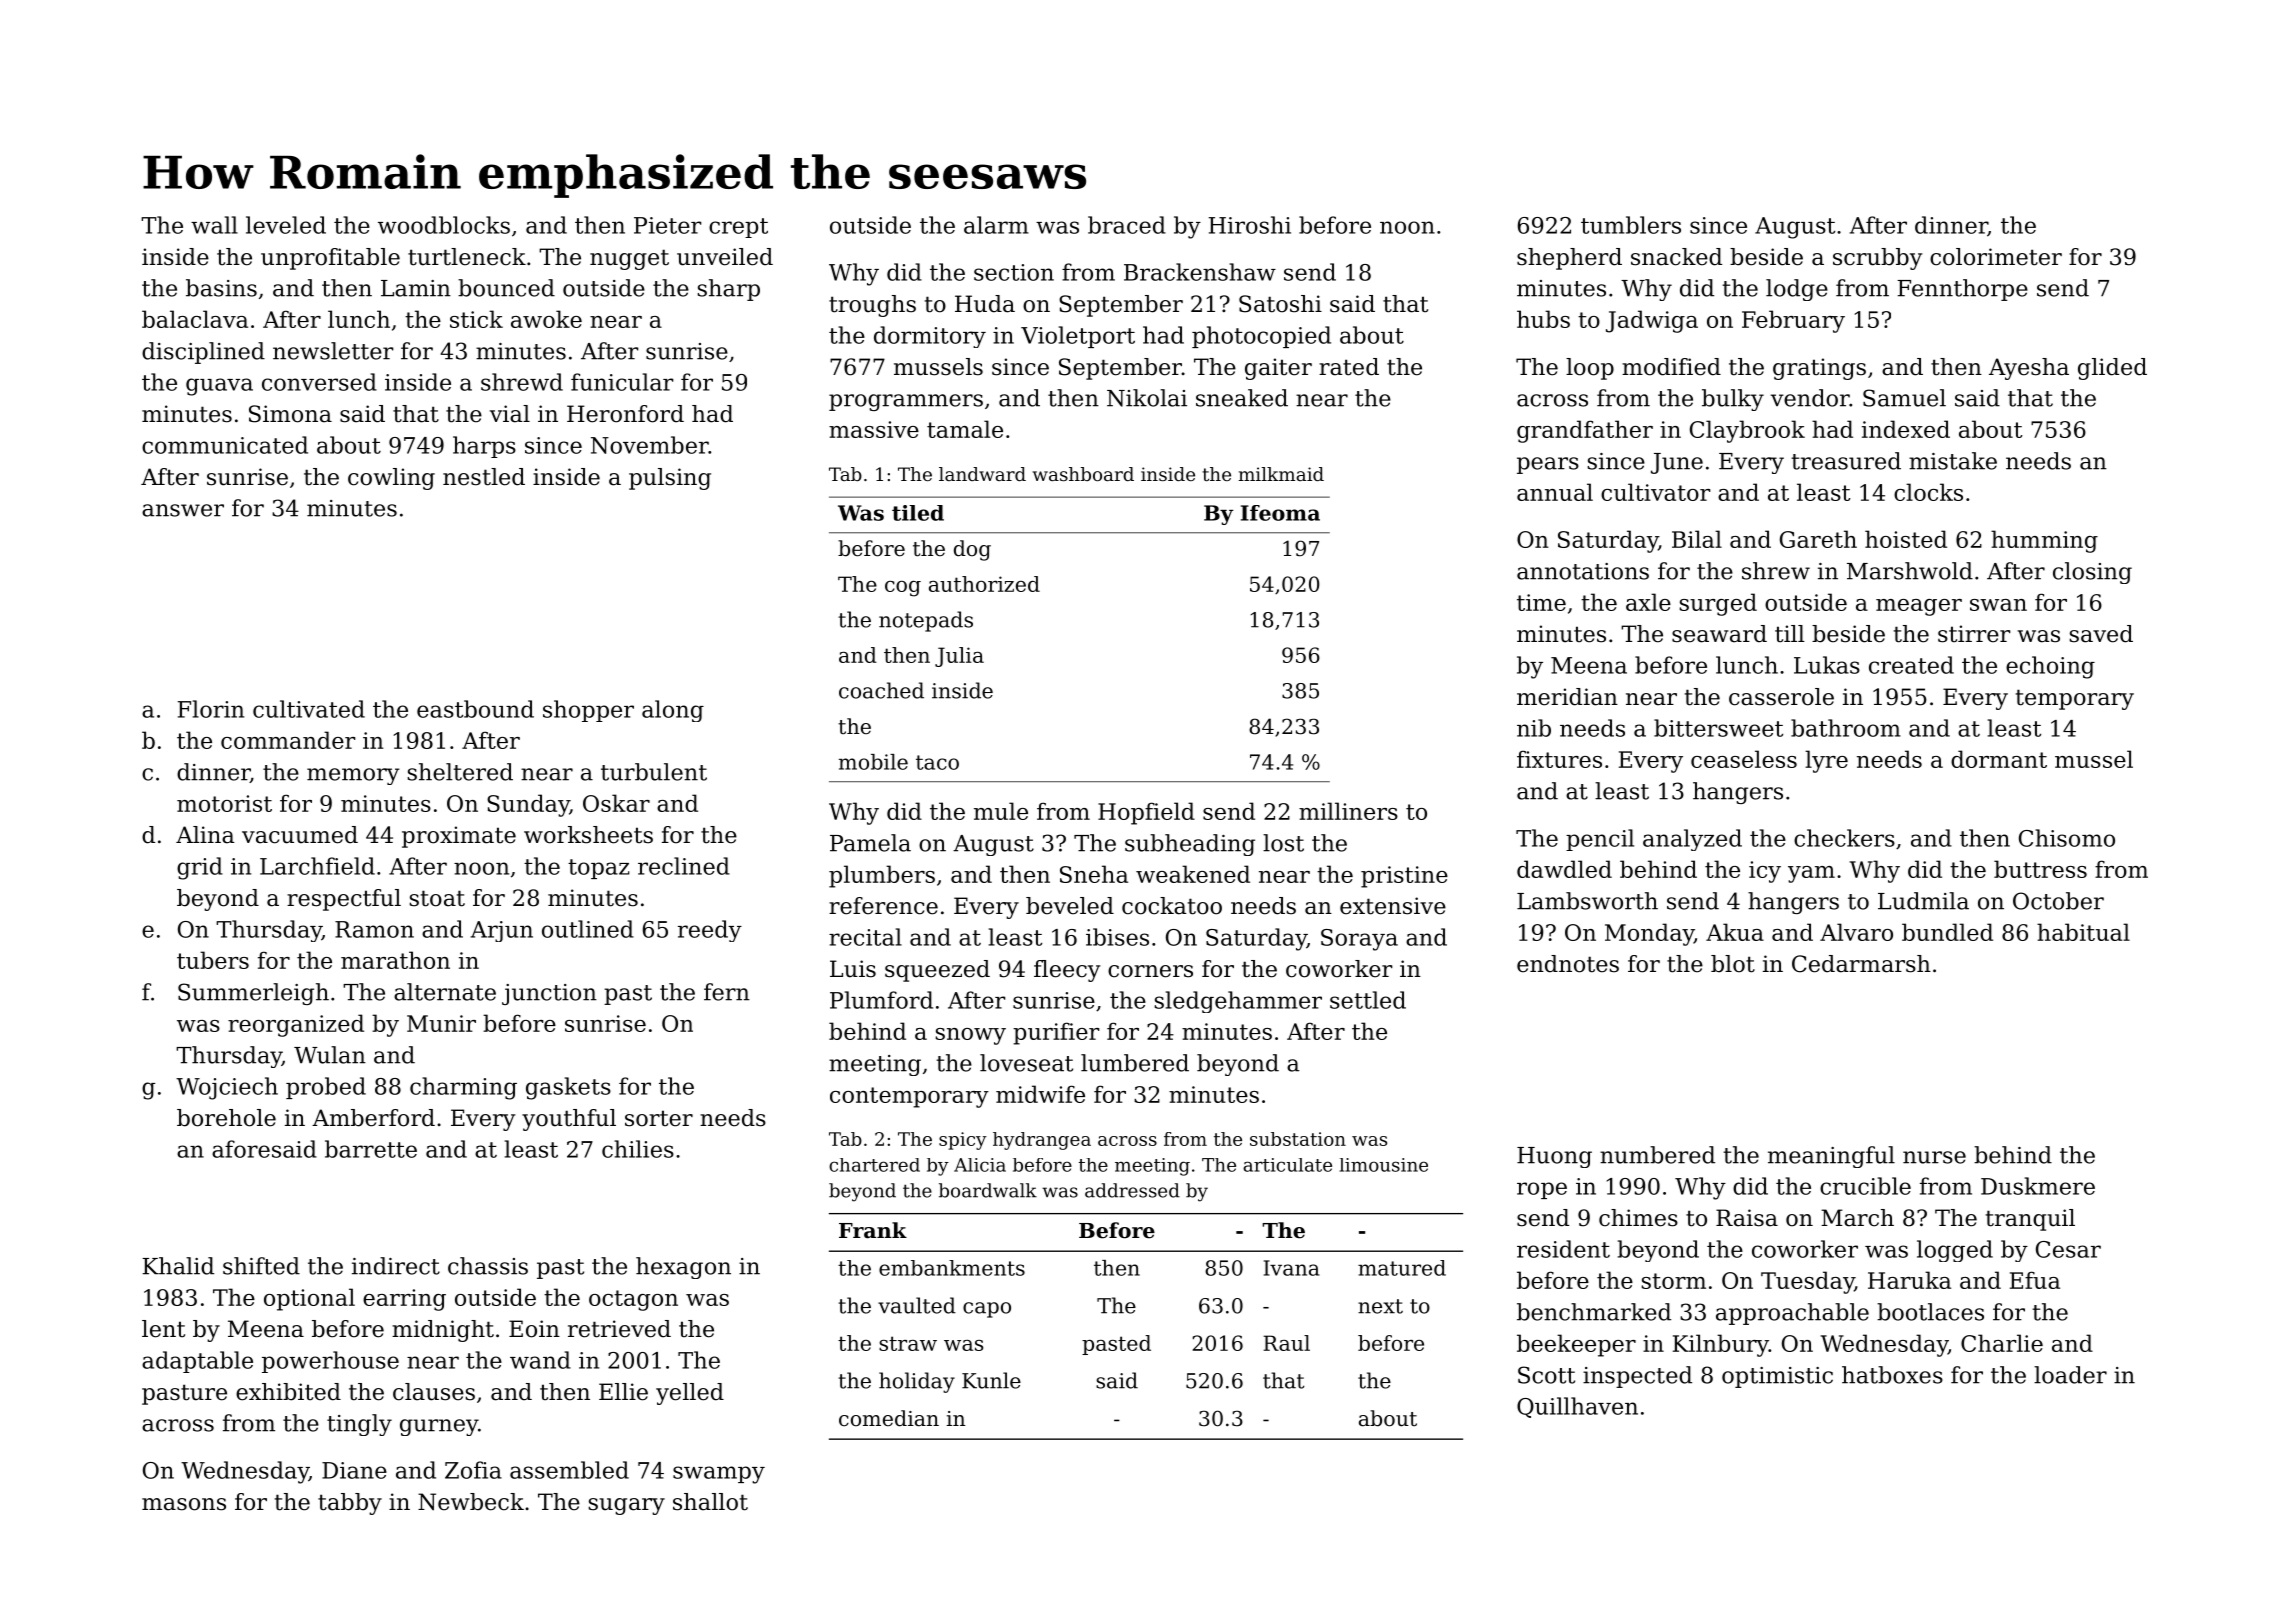  I want to click on sledgehammer, so click(1238, 1002).
